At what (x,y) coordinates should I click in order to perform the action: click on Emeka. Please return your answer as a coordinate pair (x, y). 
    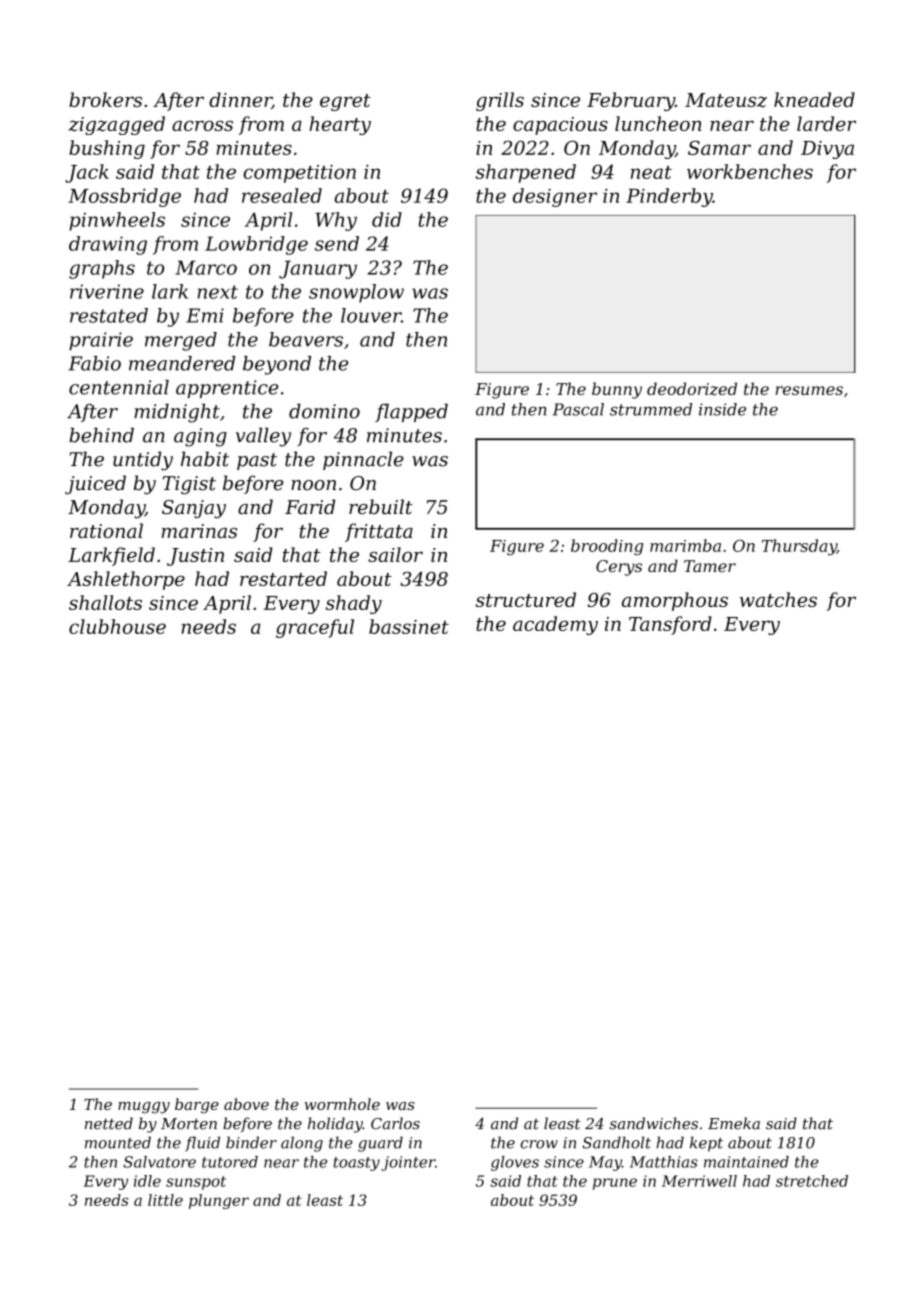
    Looking at the image, I should click on (734, 1123).
